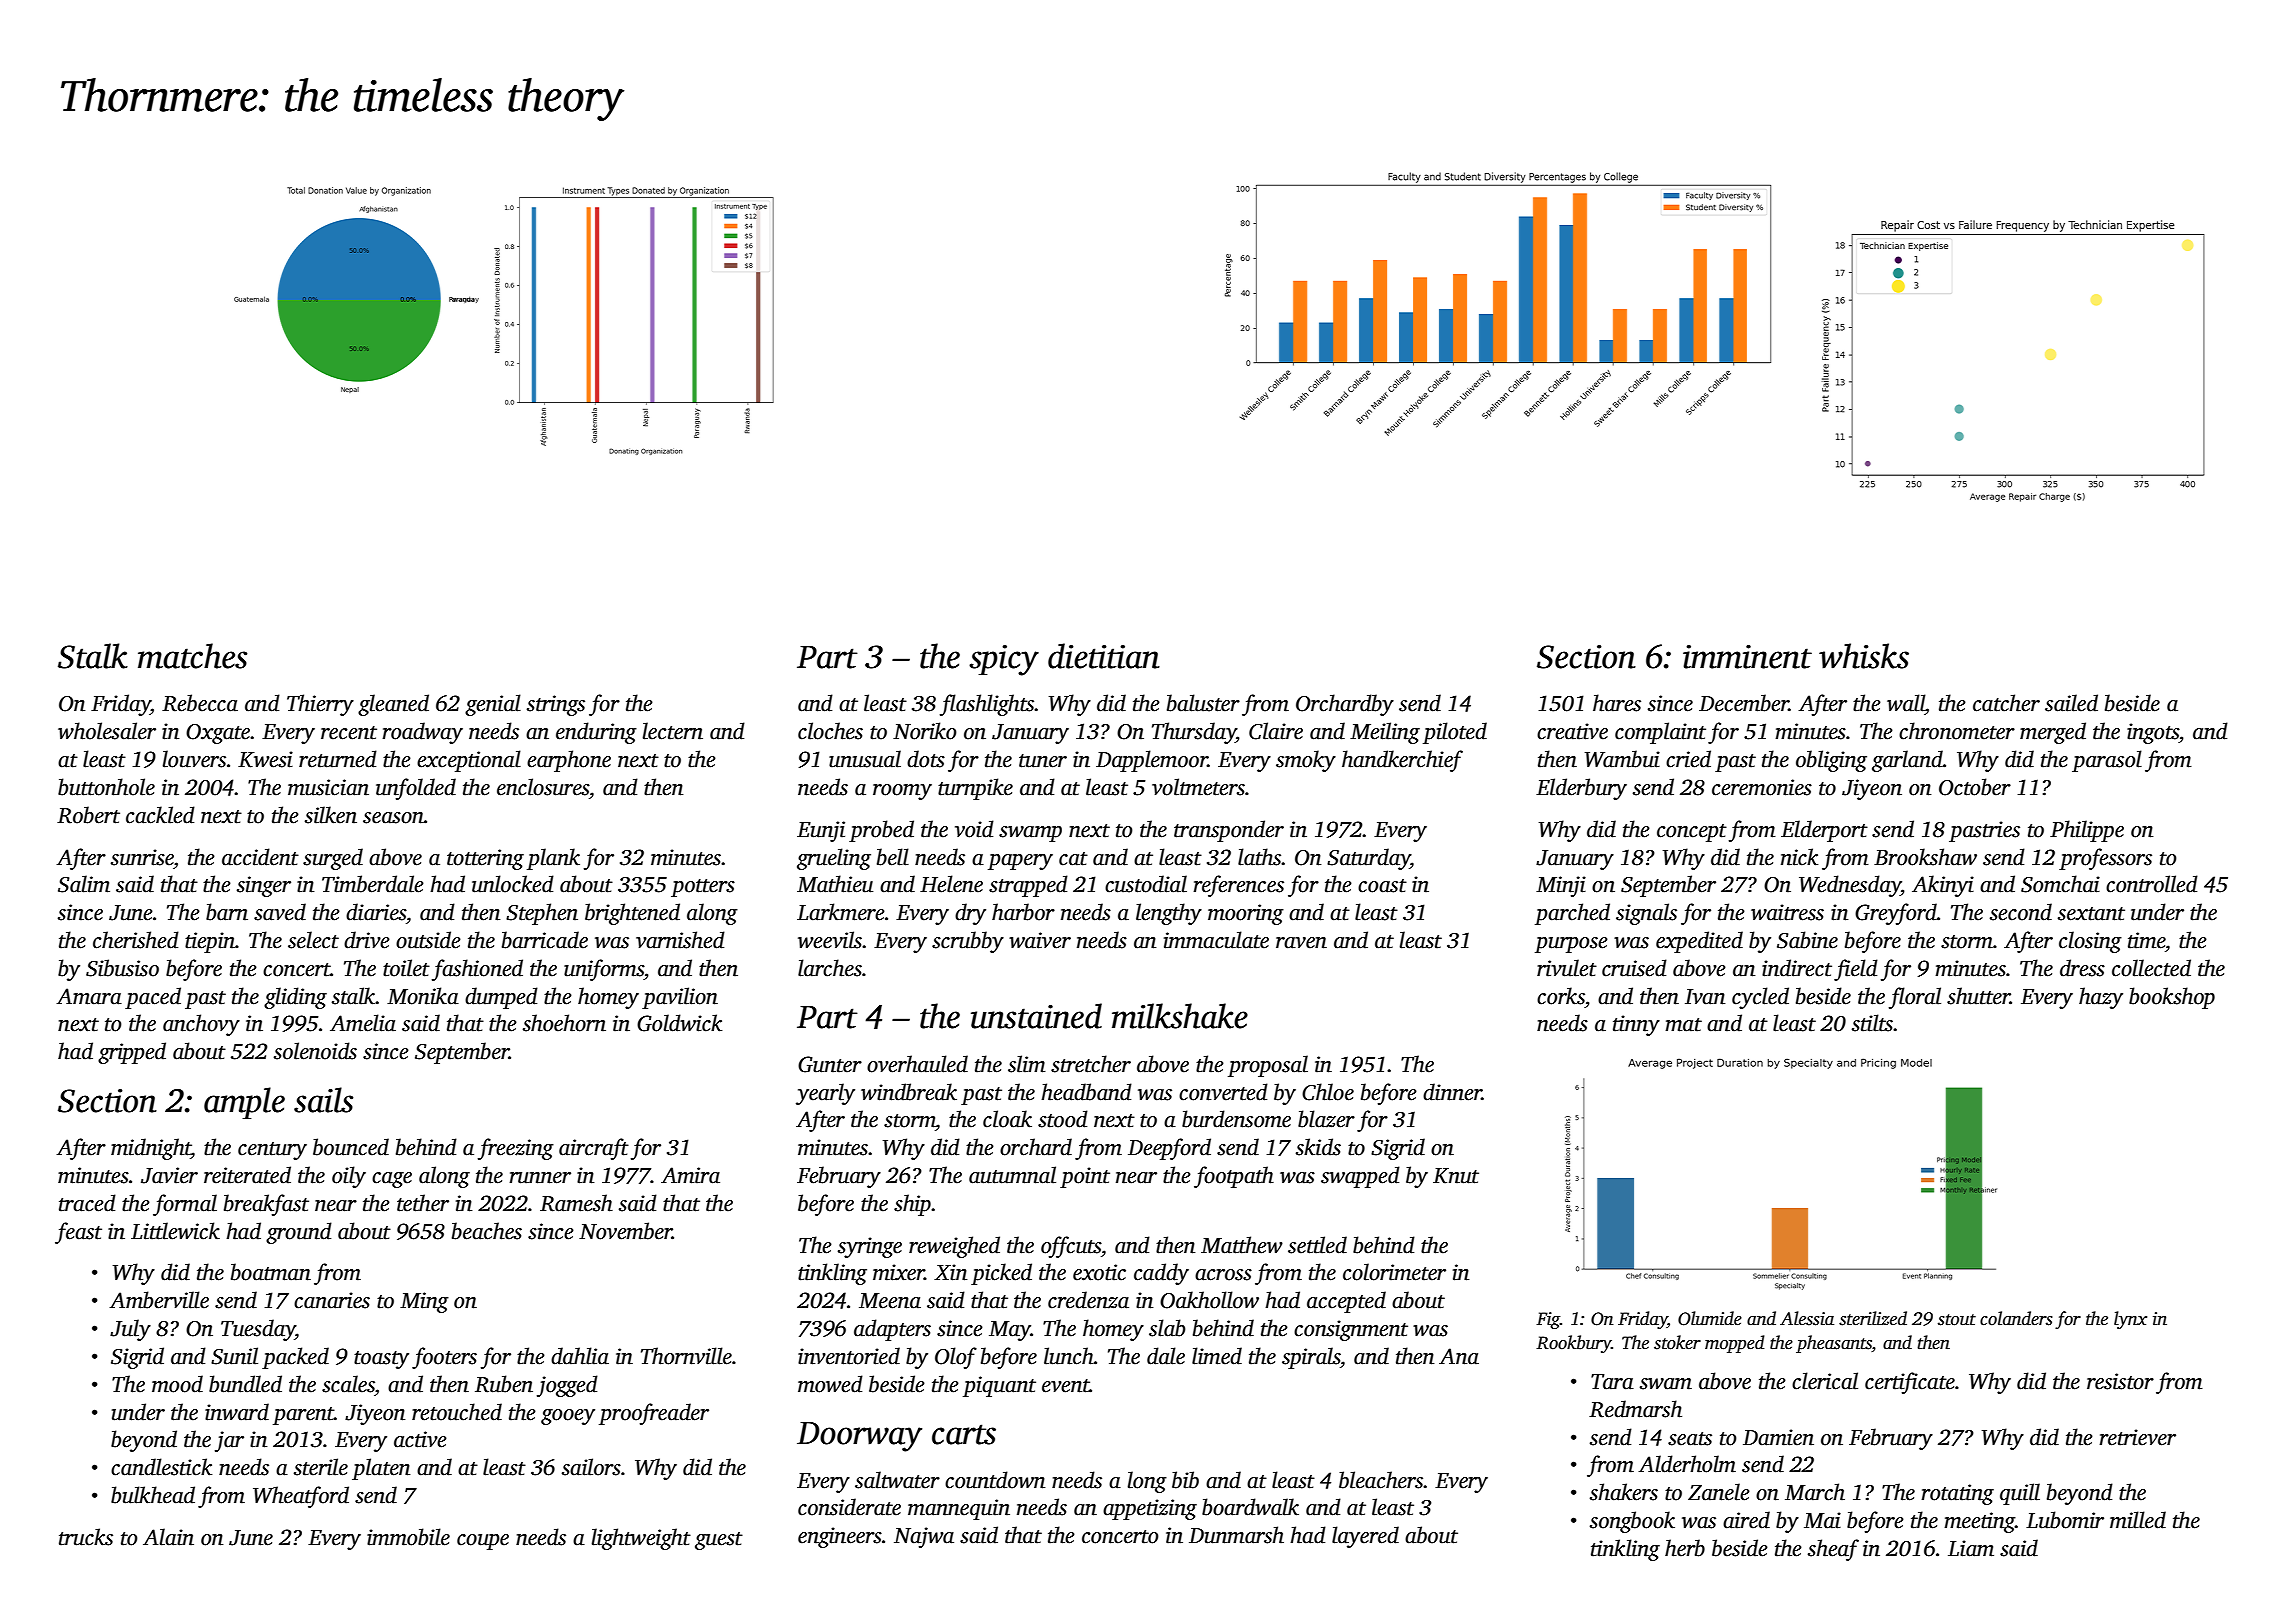 This document has width=2287, height=1617. Describe the element at coordinates (295, 998) in the document. I see `gliding` at that location.
